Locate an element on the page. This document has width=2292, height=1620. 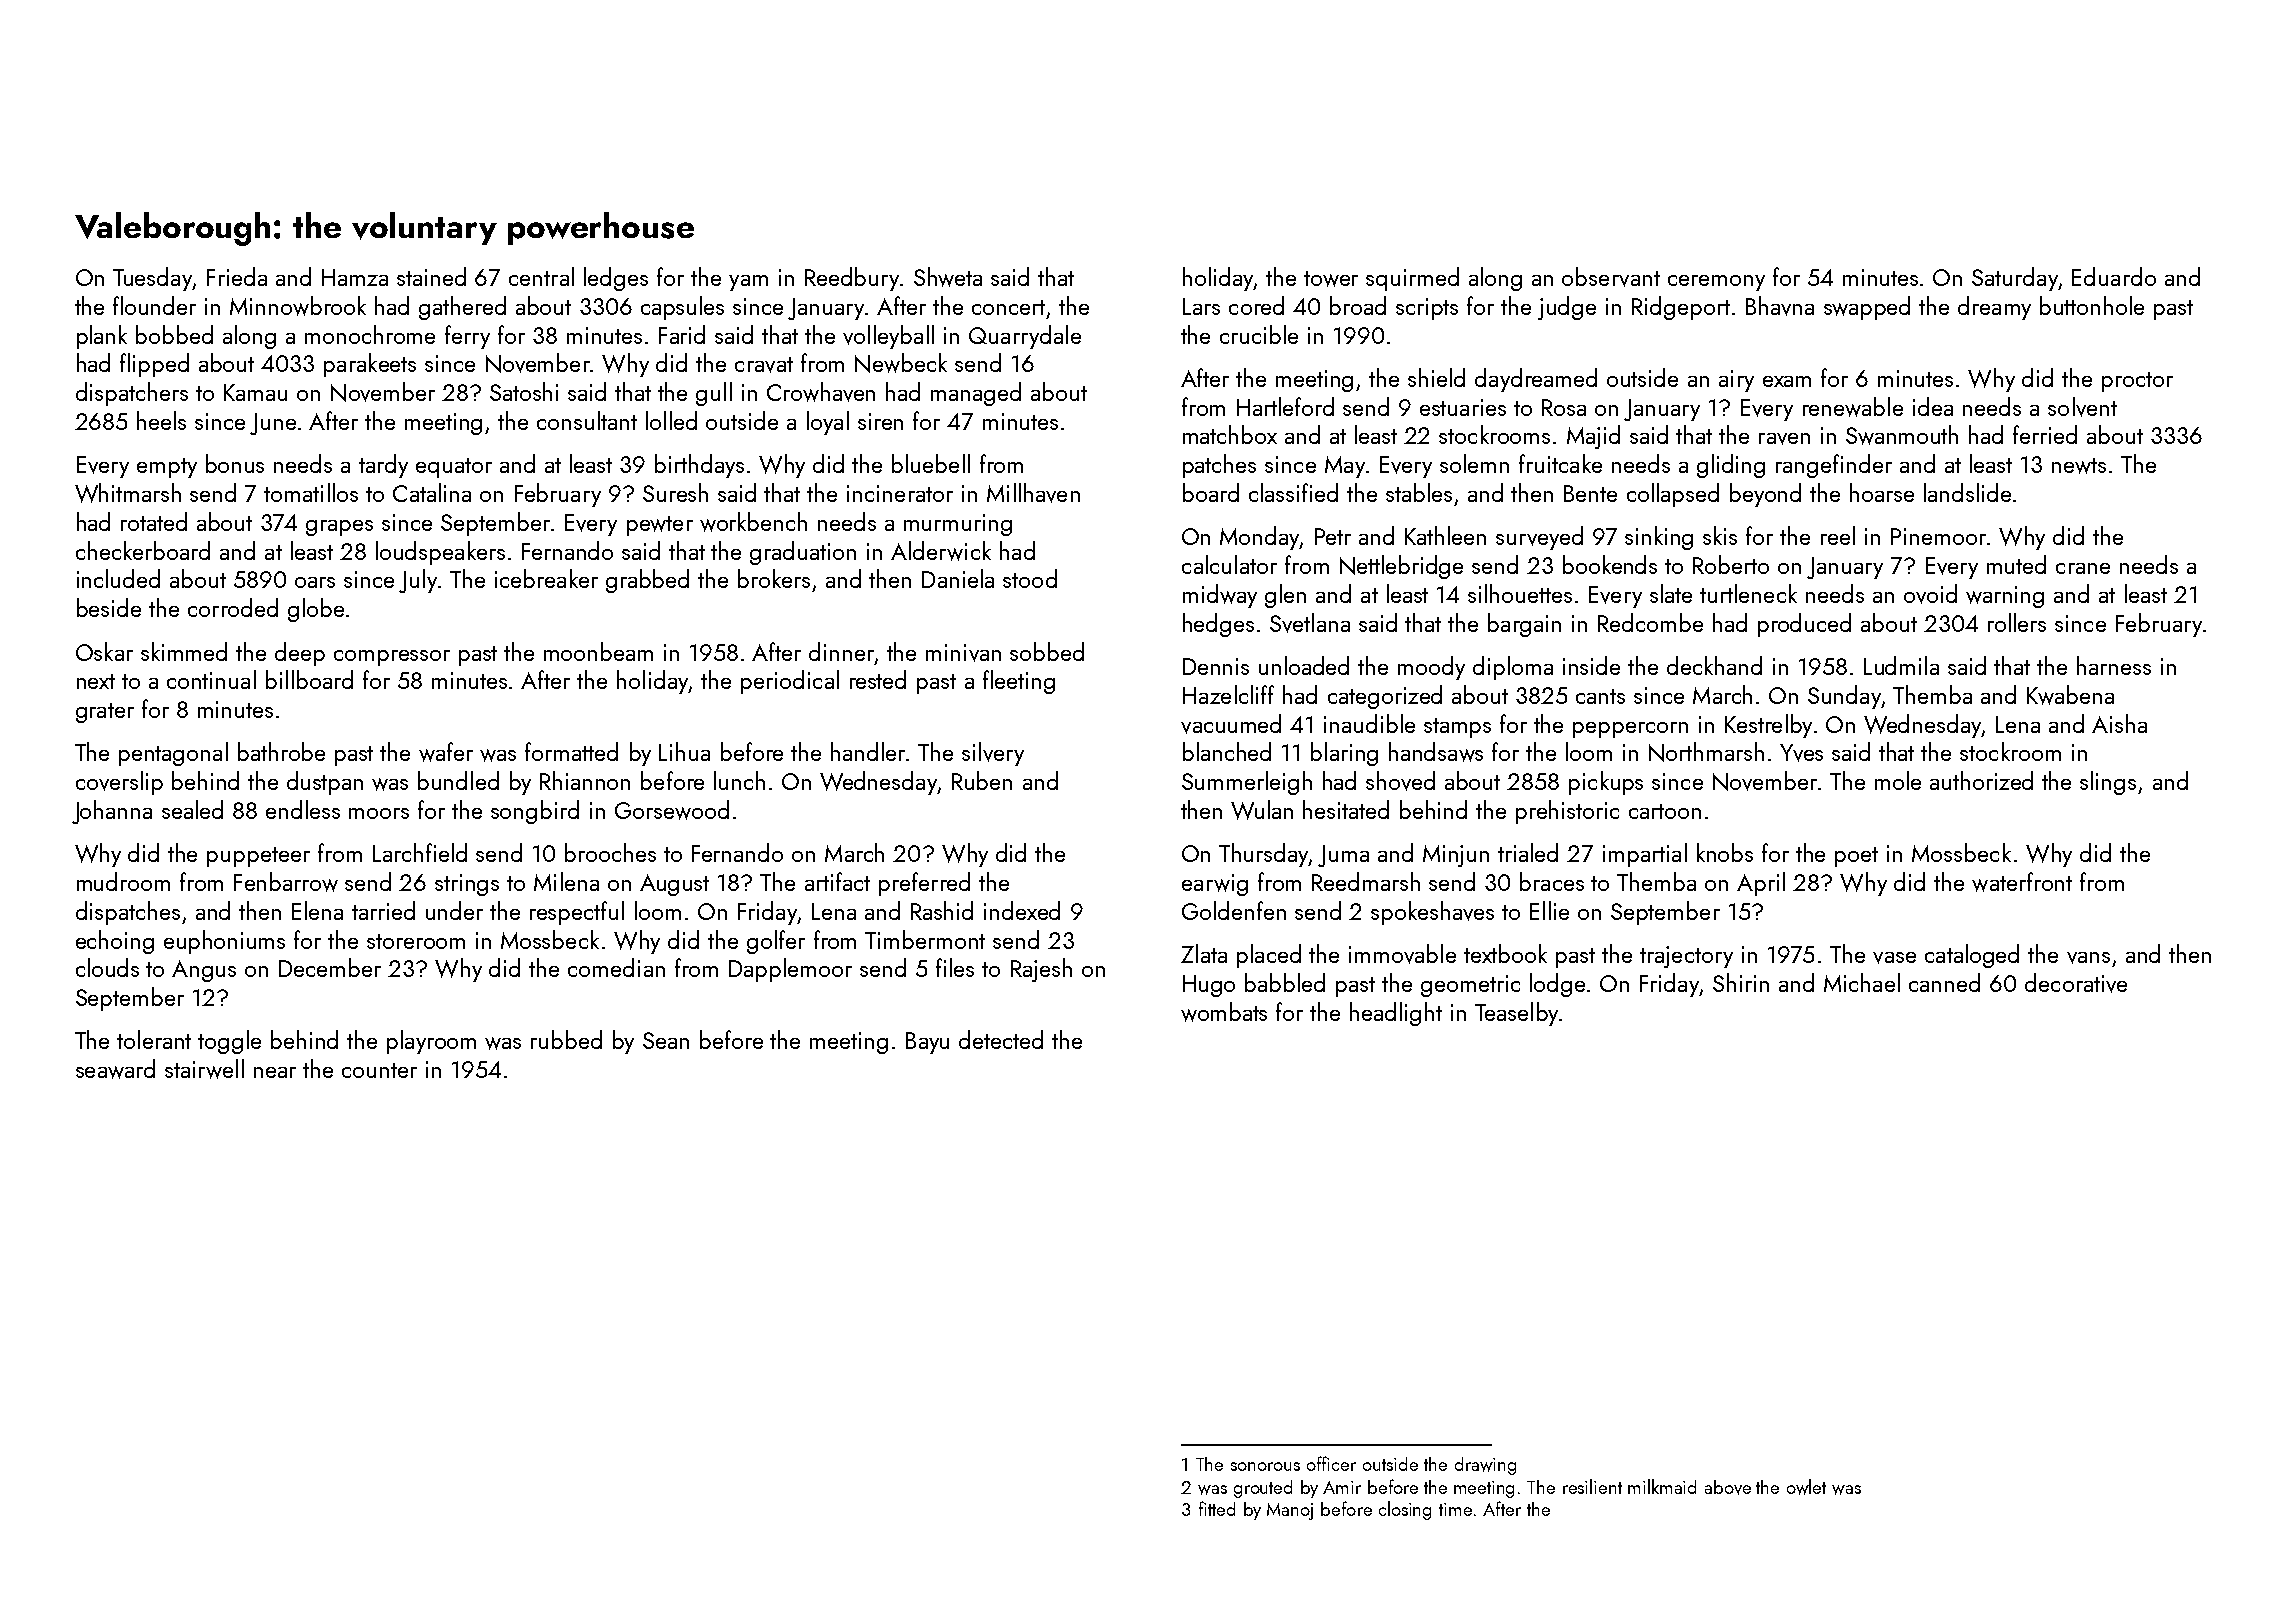
tower is located at coordinates (1331, 279).
